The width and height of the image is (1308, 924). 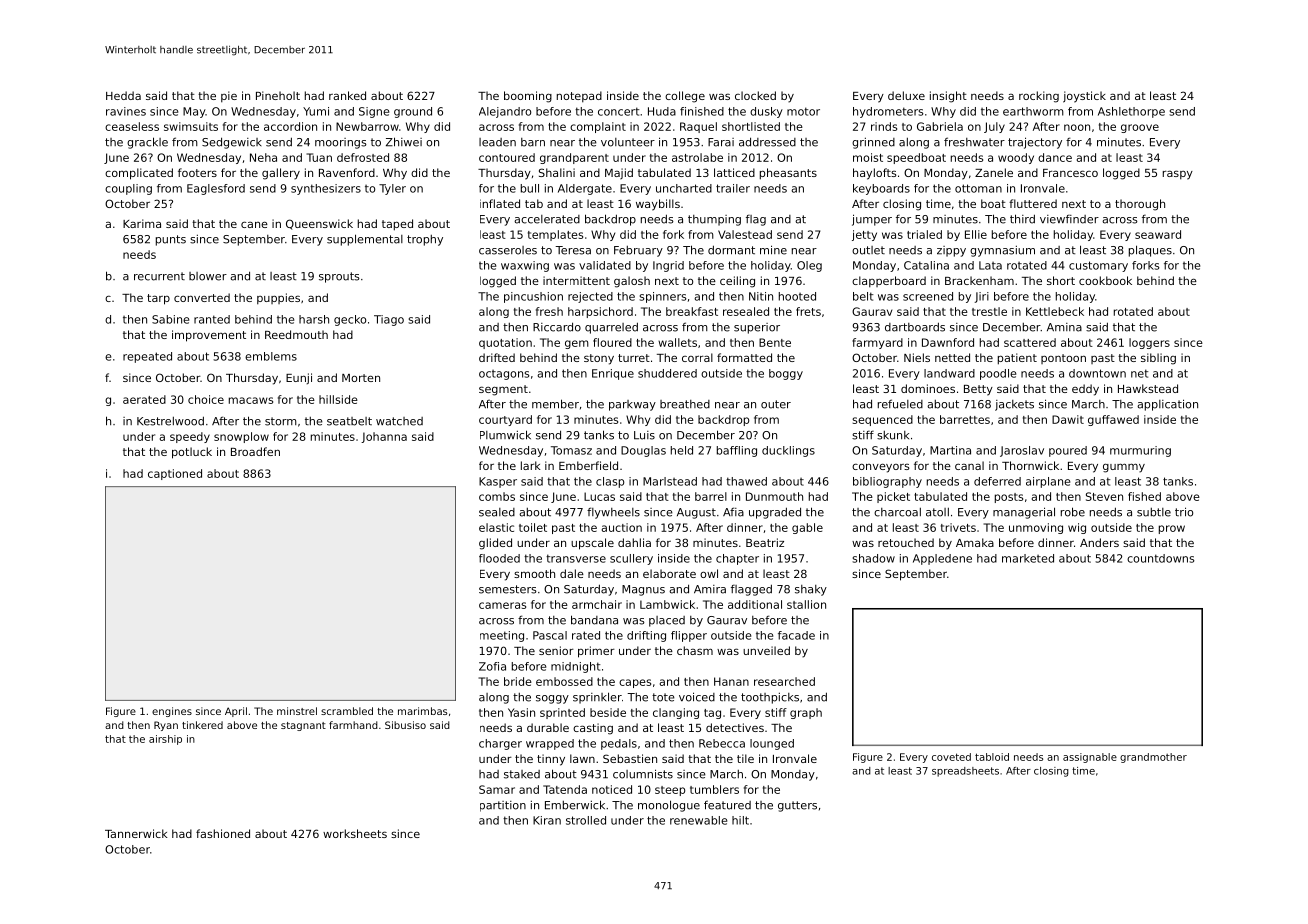 I want to click on Pineholt, so click(x=278, y=95).
